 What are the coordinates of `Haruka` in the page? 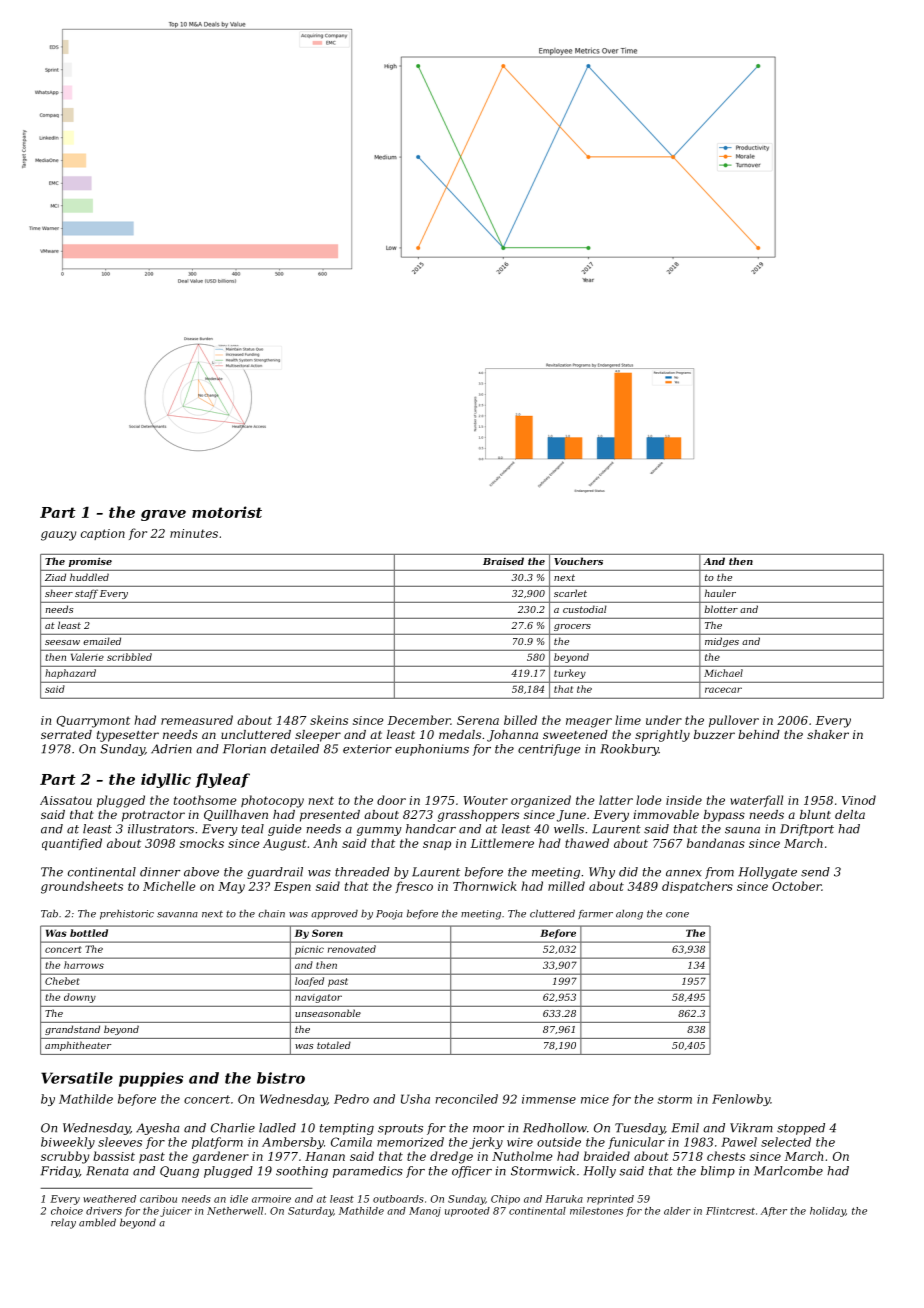 It's located at (564, 1199).
